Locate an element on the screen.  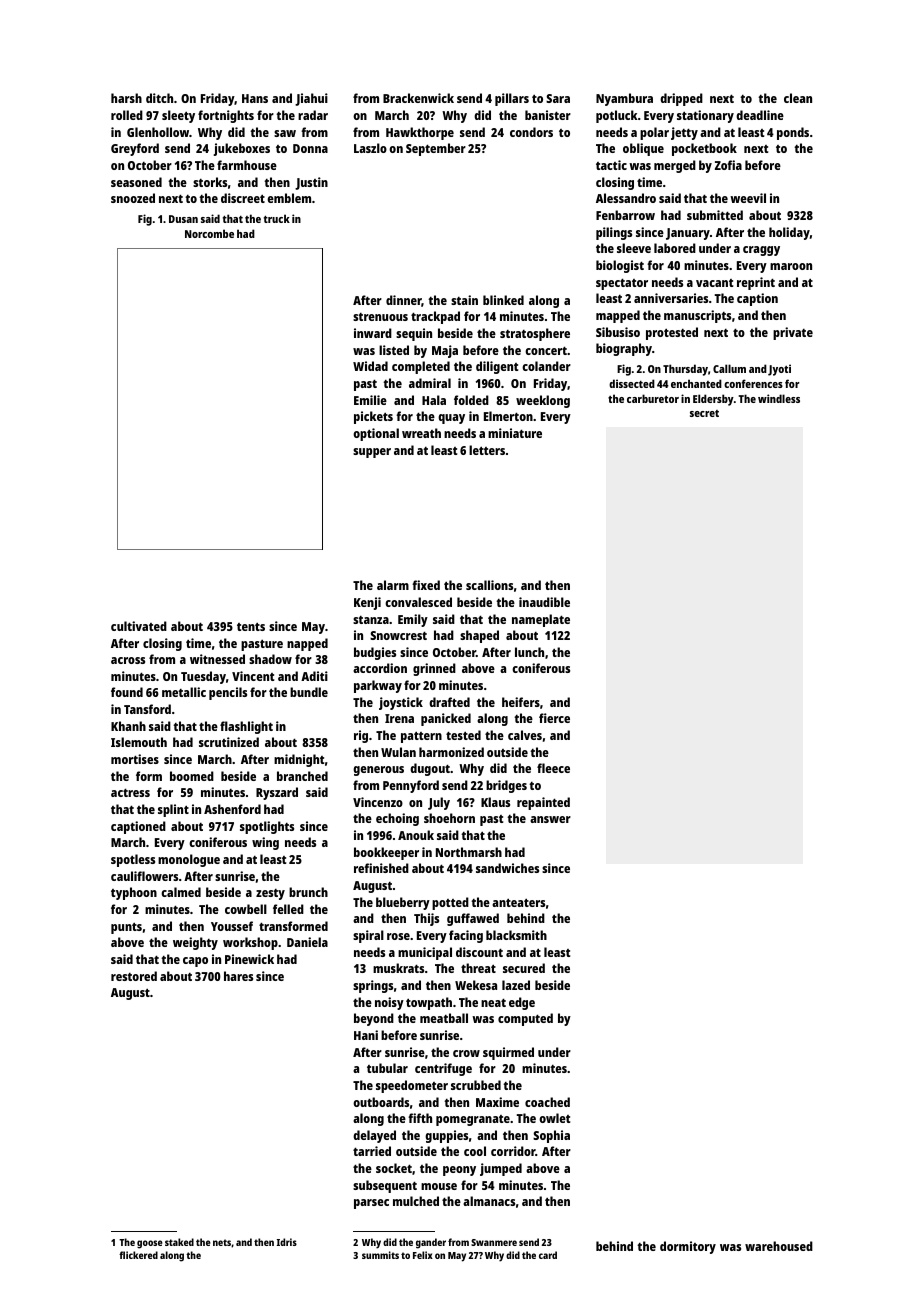
nets is located at coordinates (222, 1242).
